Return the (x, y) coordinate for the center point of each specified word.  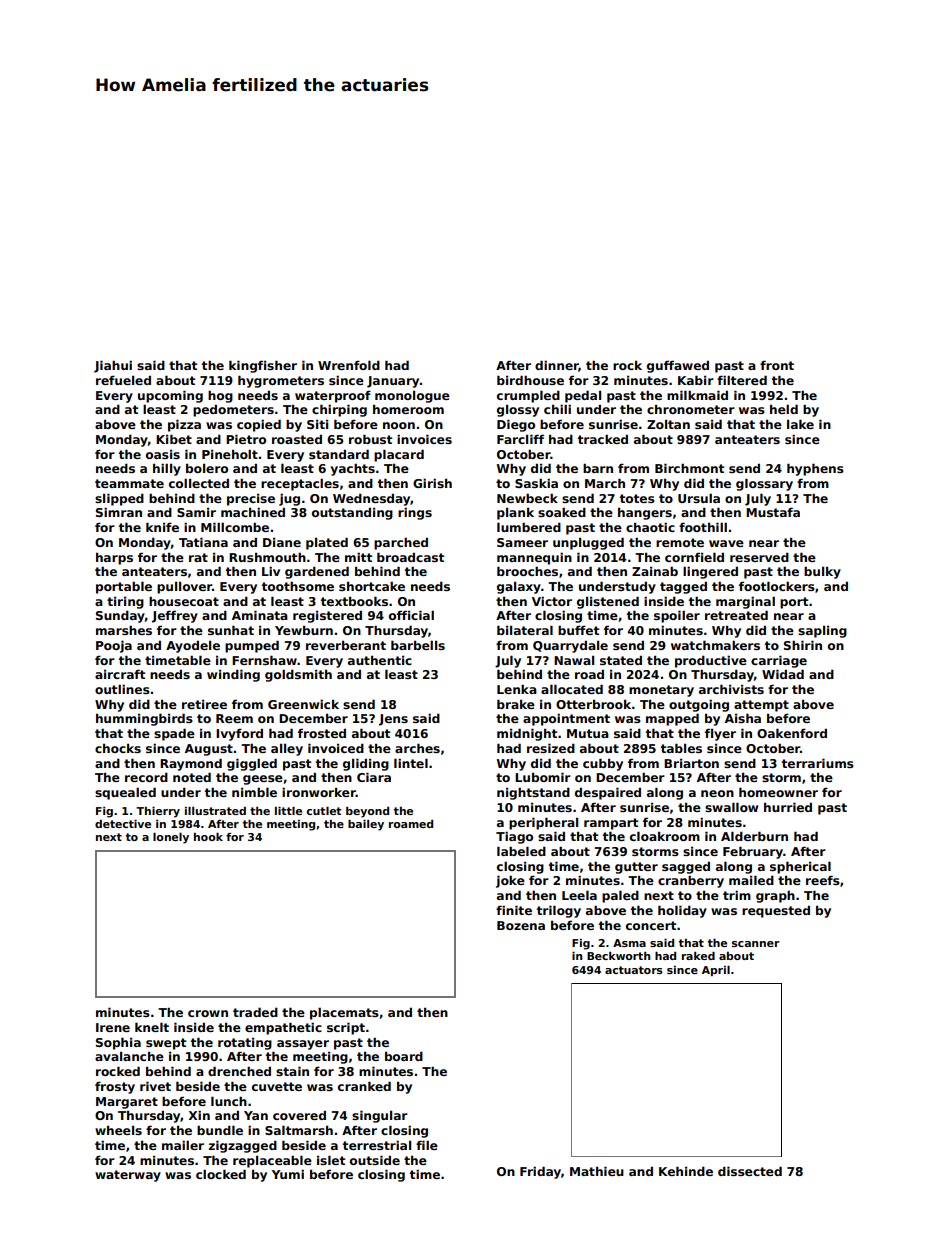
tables (681, 748)
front (777, 365)
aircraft (120, 674)
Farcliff (520, 439)
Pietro (246, 439)
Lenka (517, 689)
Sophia (118, 1043)
